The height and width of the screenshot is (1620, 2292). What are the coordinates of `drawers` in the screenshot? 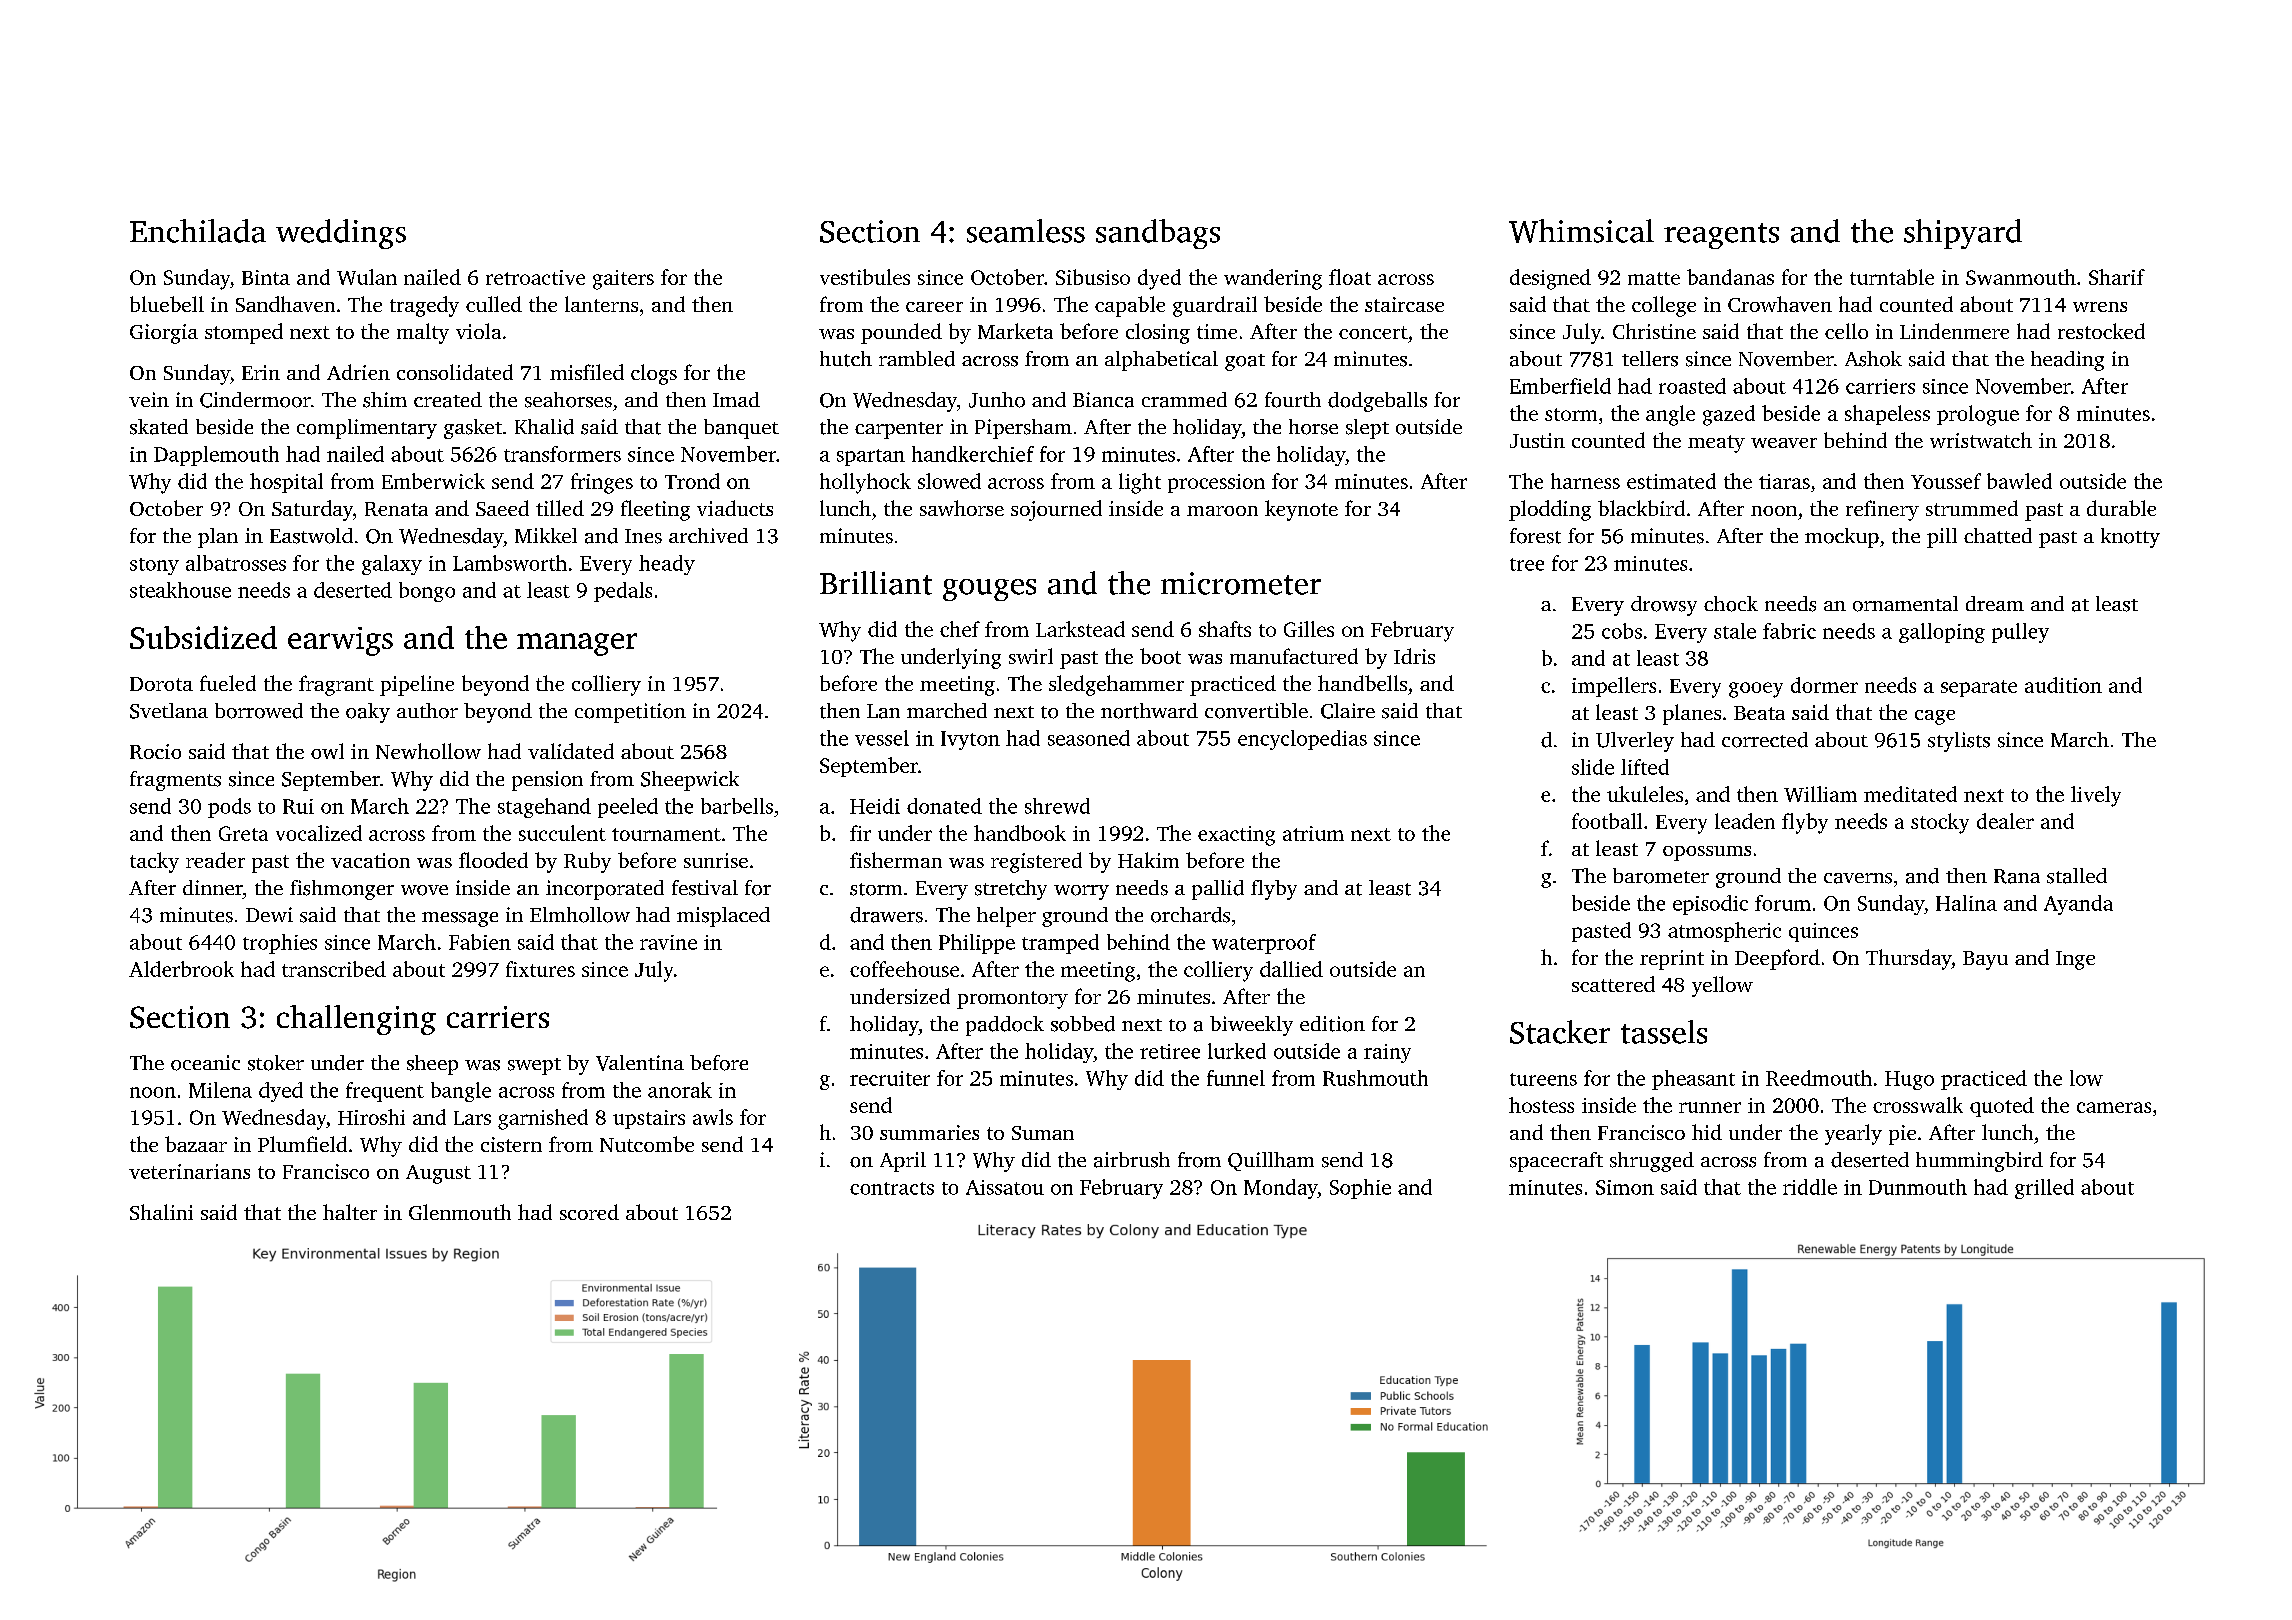 It's located at (886, 915).
